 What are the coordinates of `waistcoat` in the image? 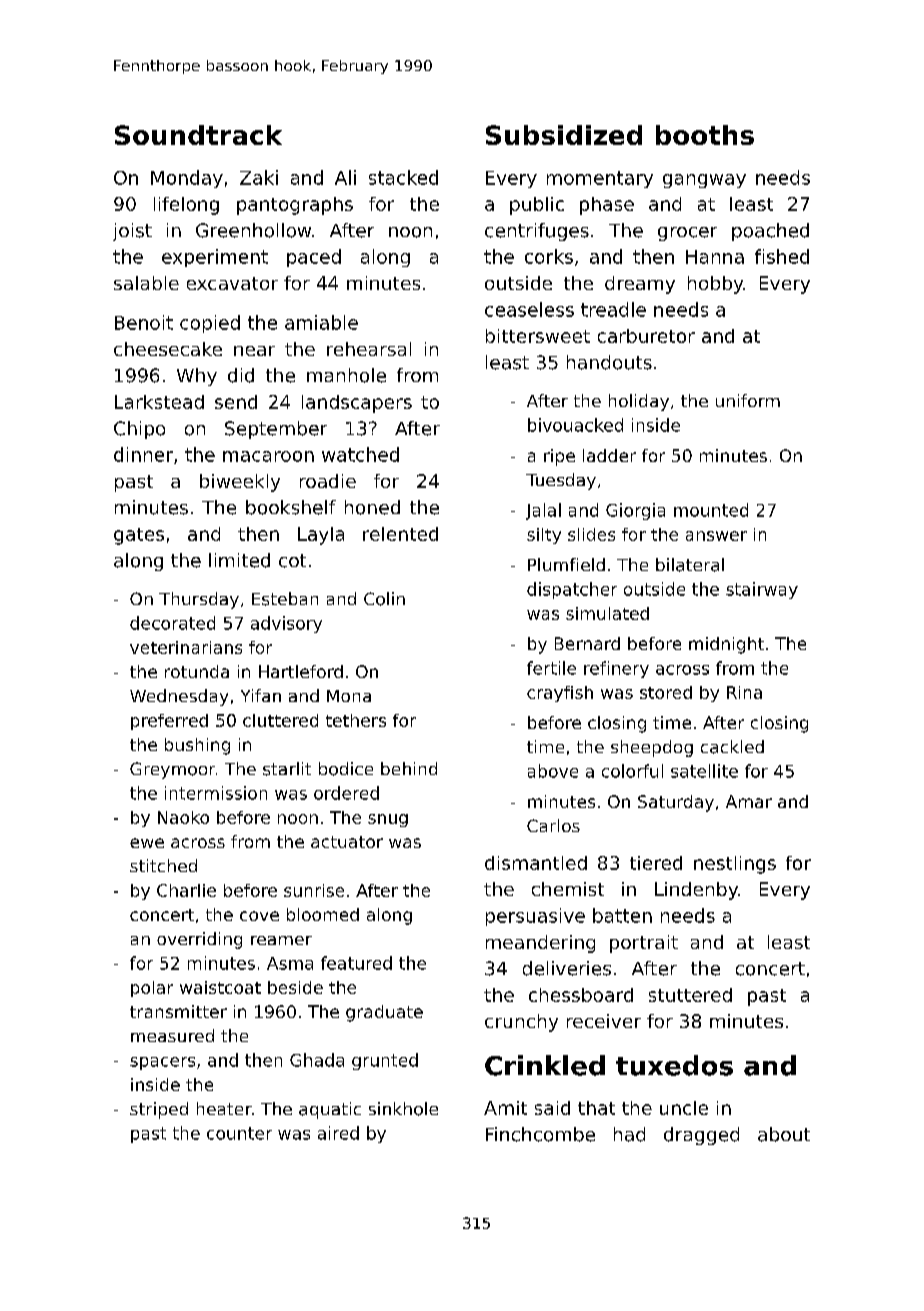 It's located at (220, 987).
